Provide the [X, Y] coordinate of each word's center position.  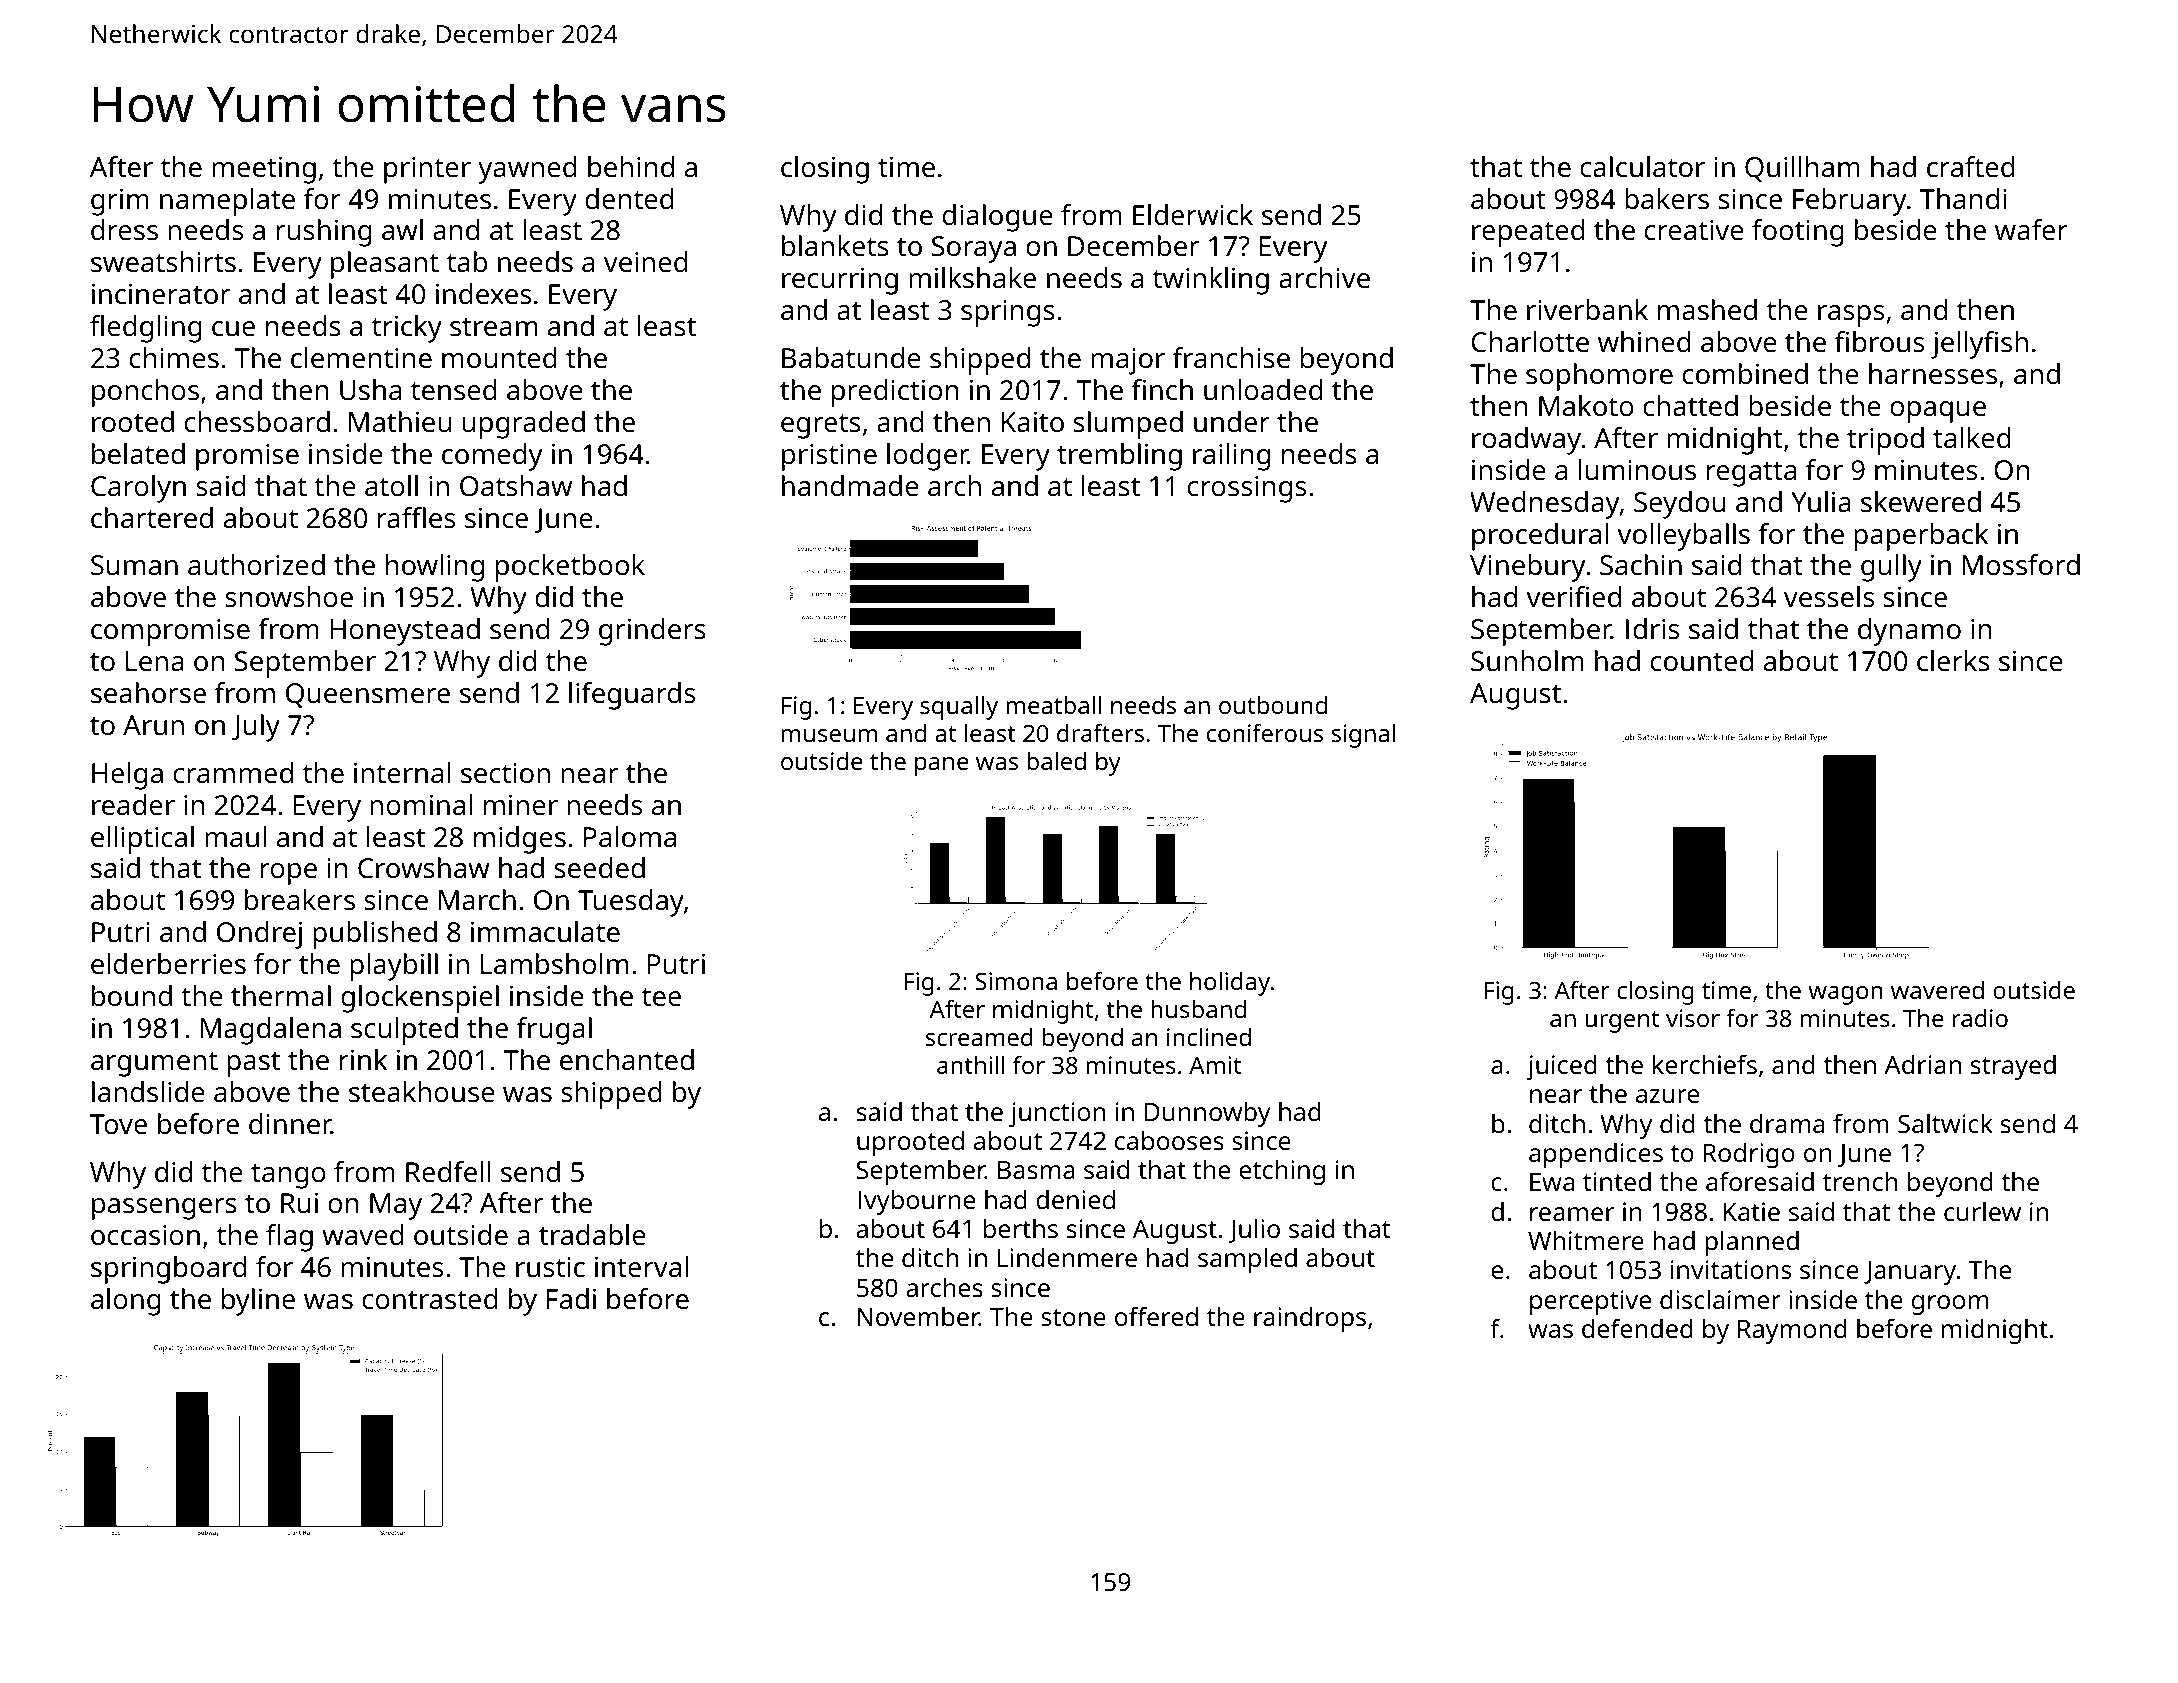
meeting [264, 170]
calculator [1642, 167]
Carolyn [138, 489]
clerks [1953, 661]
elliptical [142, 840]
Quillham [1802, 169]
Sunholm [1527, 661]
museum [829, 735]
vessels [1829, 597]
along [126, 1302]
